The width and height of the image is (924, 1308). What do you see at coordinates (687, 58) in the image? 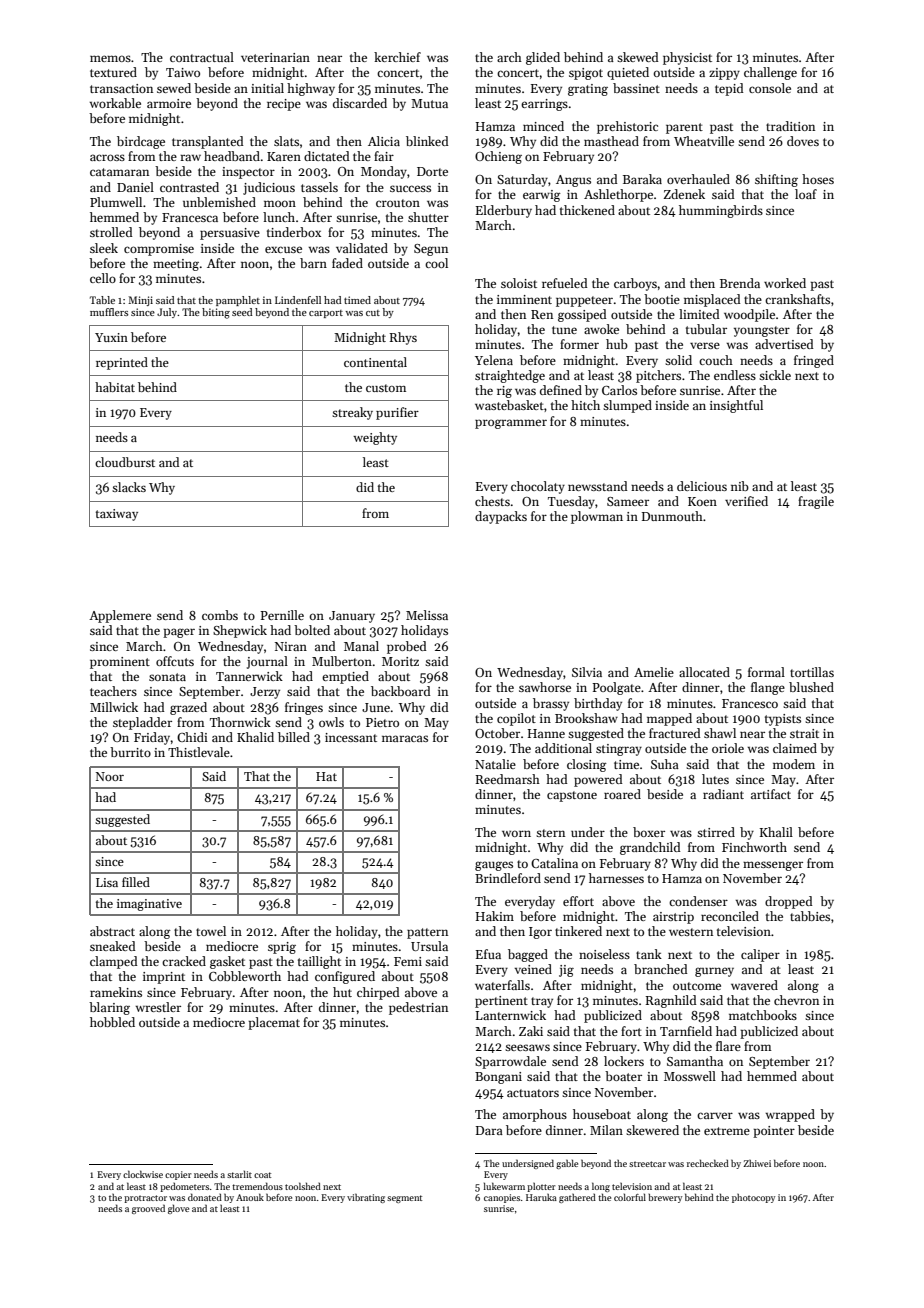
I see `physicist` at bounding box center [687, 58].
